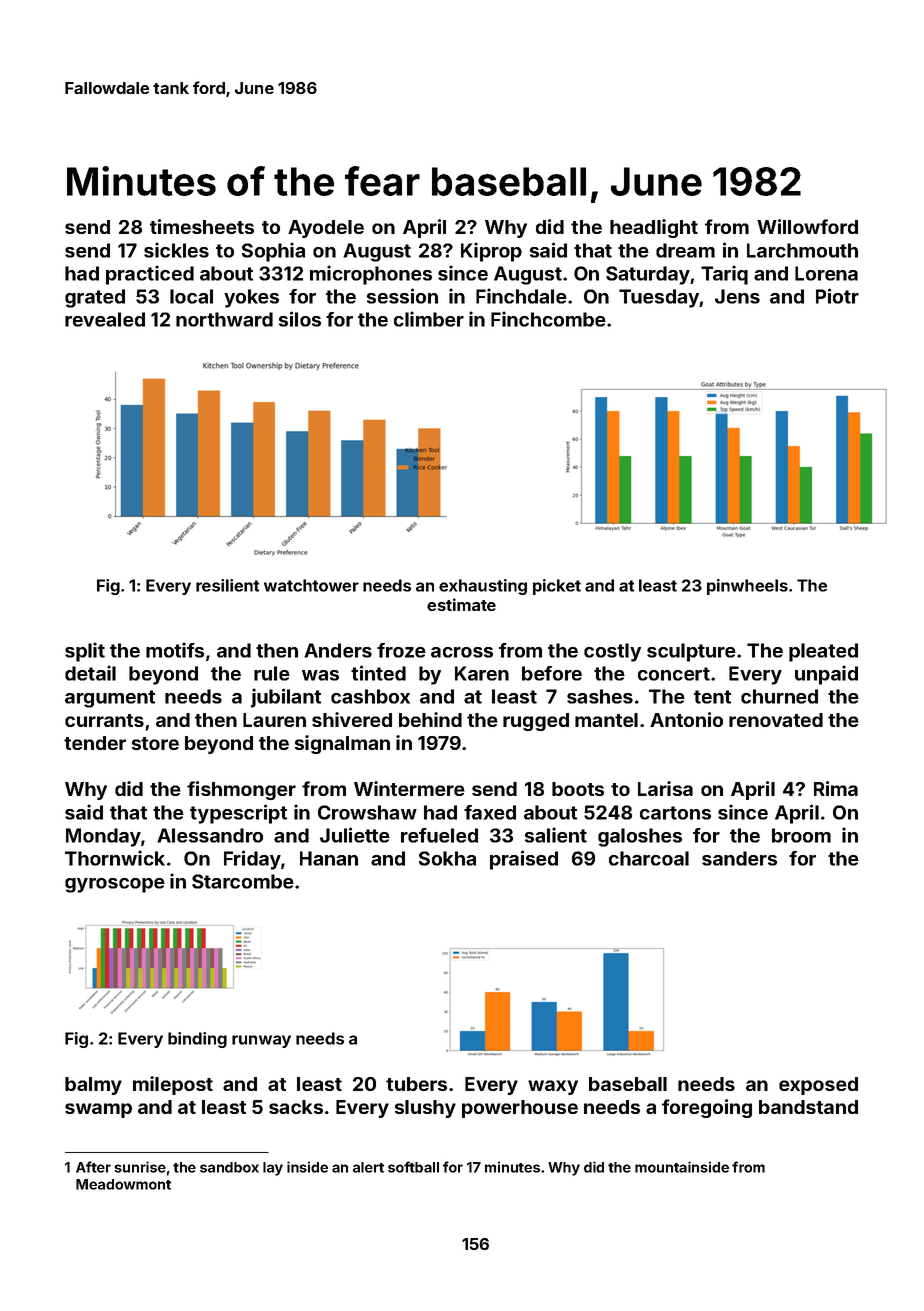  Describe the element at coordinates (818, 1086) in the screenshot. I see `exposed` at that location.
